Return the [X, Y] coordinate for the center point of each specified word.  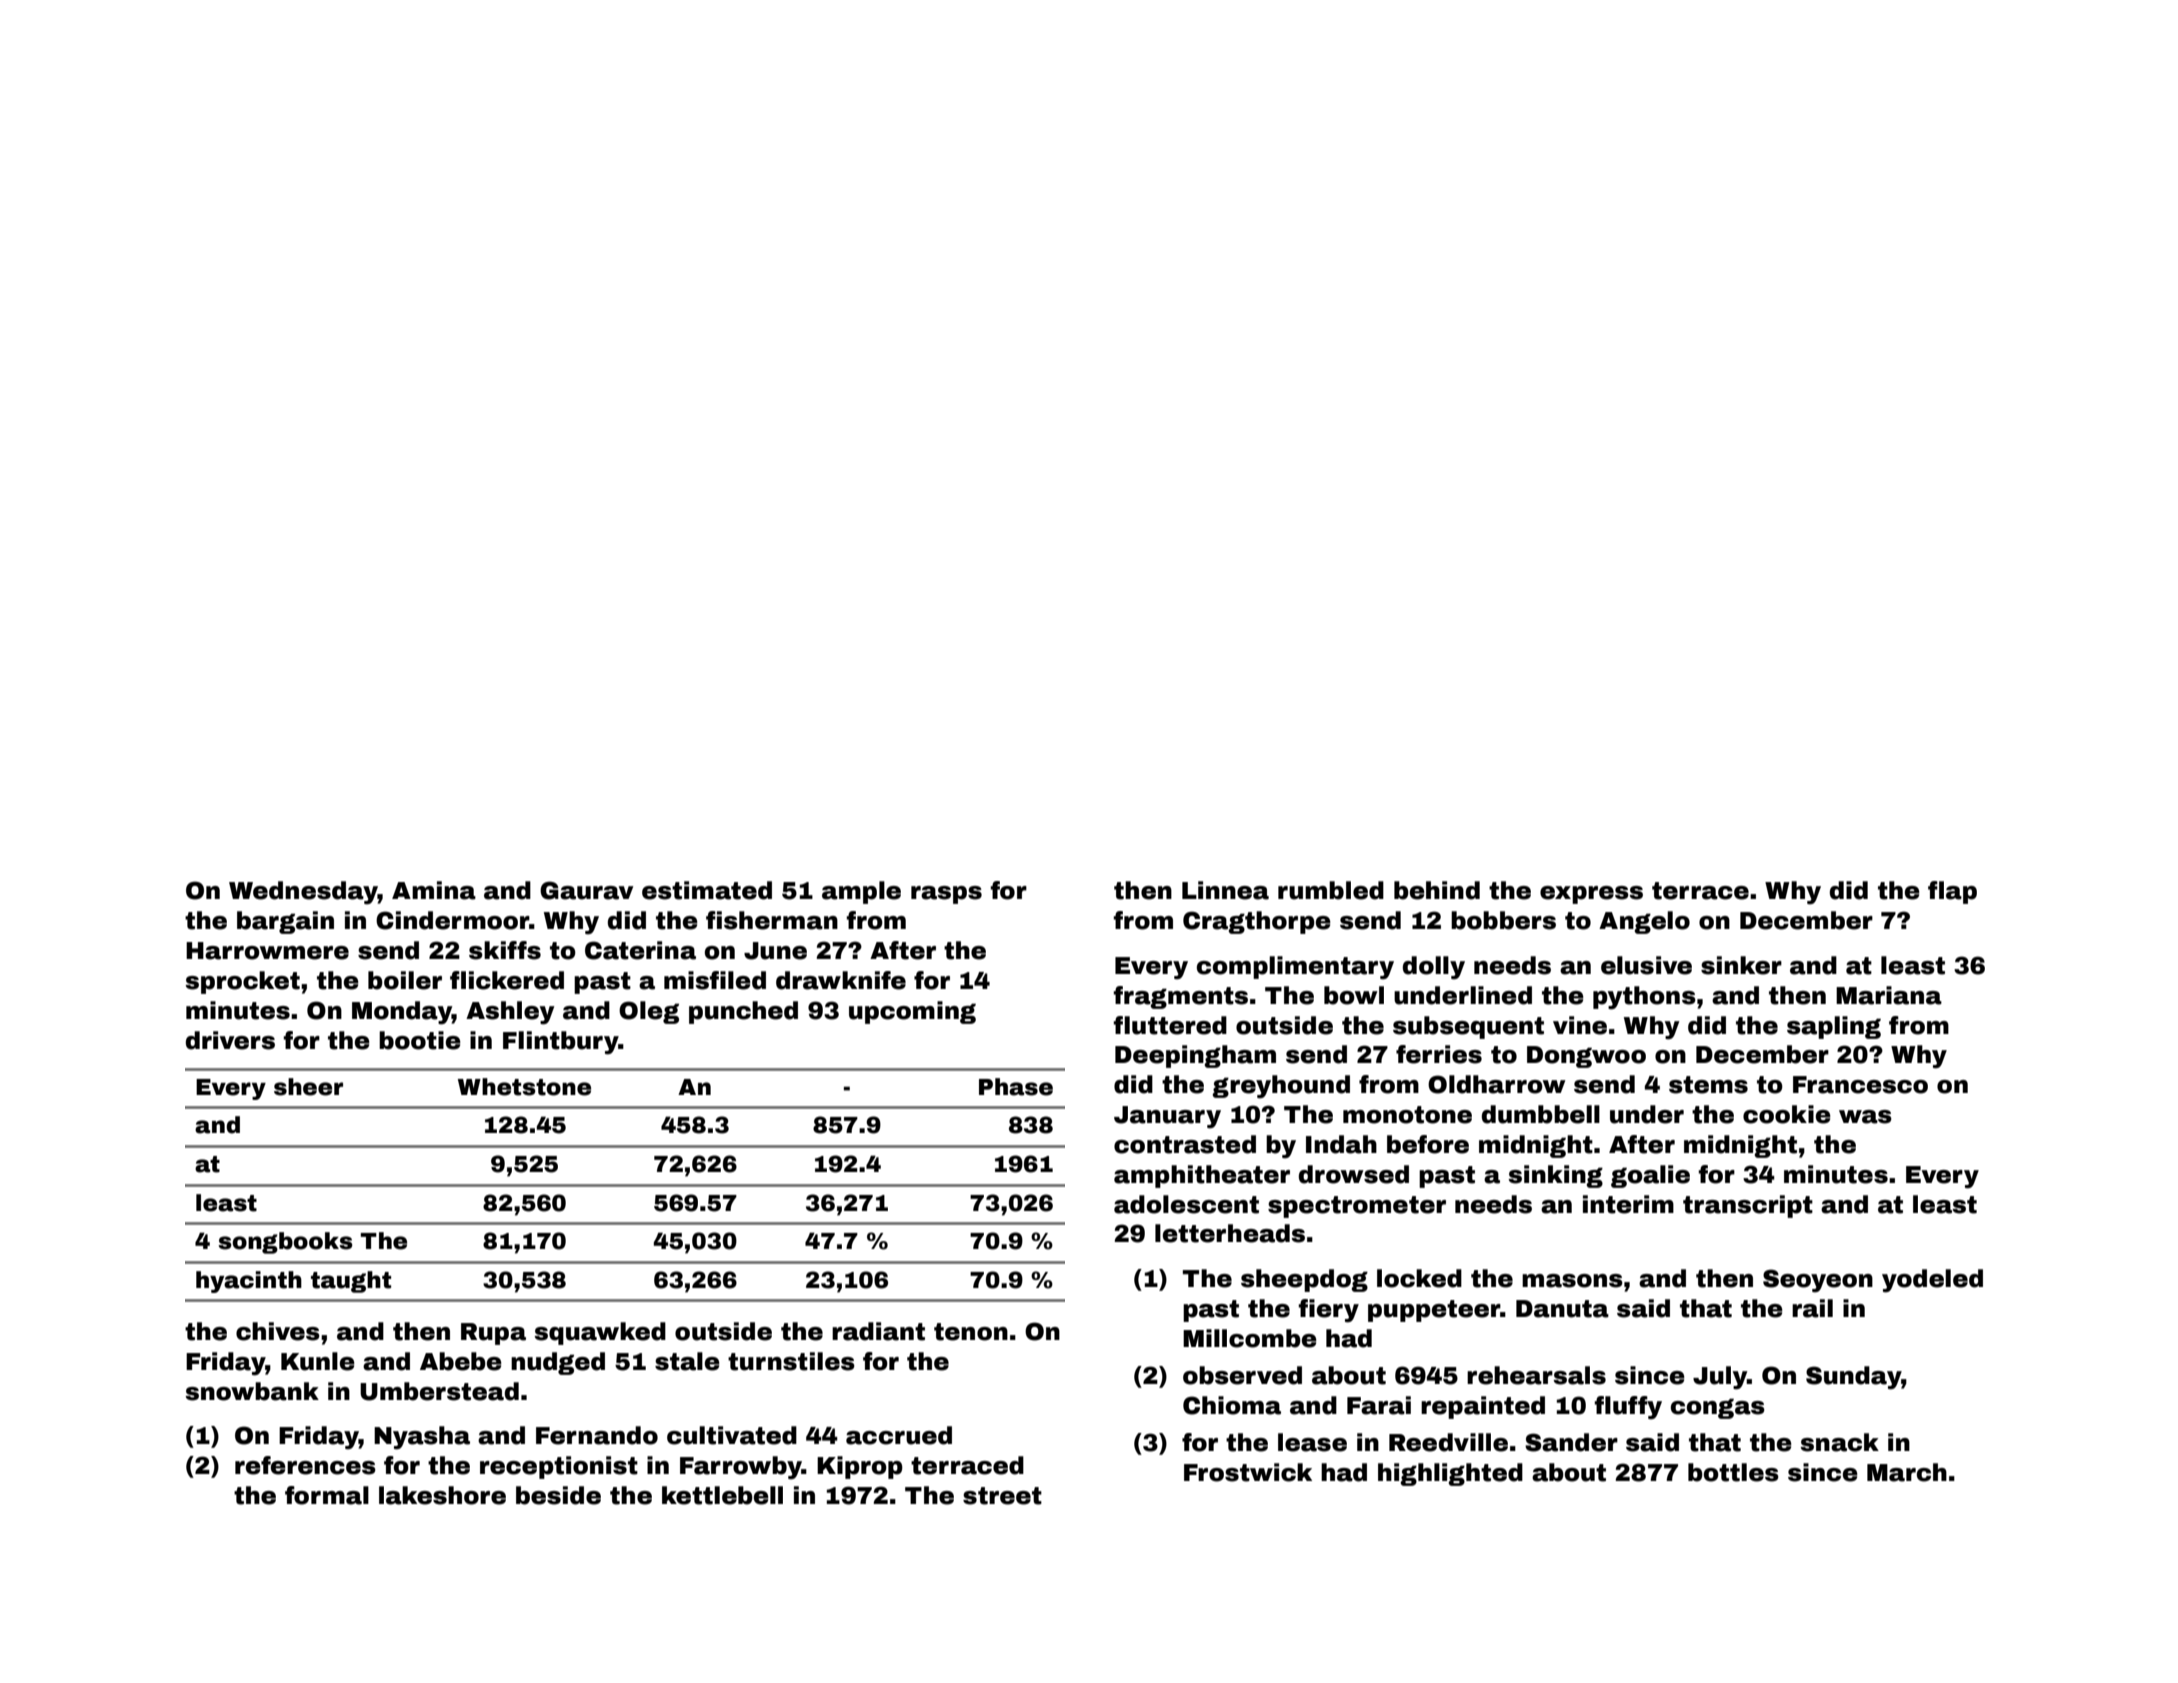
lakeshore [442, 1495]
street [1002, 1496]
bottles [1733, 1472]
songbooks [285, 1243]
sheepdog [1304, 1280]
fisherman [772, 920]
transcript [1748, 1206]
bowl [1354, 995]
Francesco [1860, 1085]
